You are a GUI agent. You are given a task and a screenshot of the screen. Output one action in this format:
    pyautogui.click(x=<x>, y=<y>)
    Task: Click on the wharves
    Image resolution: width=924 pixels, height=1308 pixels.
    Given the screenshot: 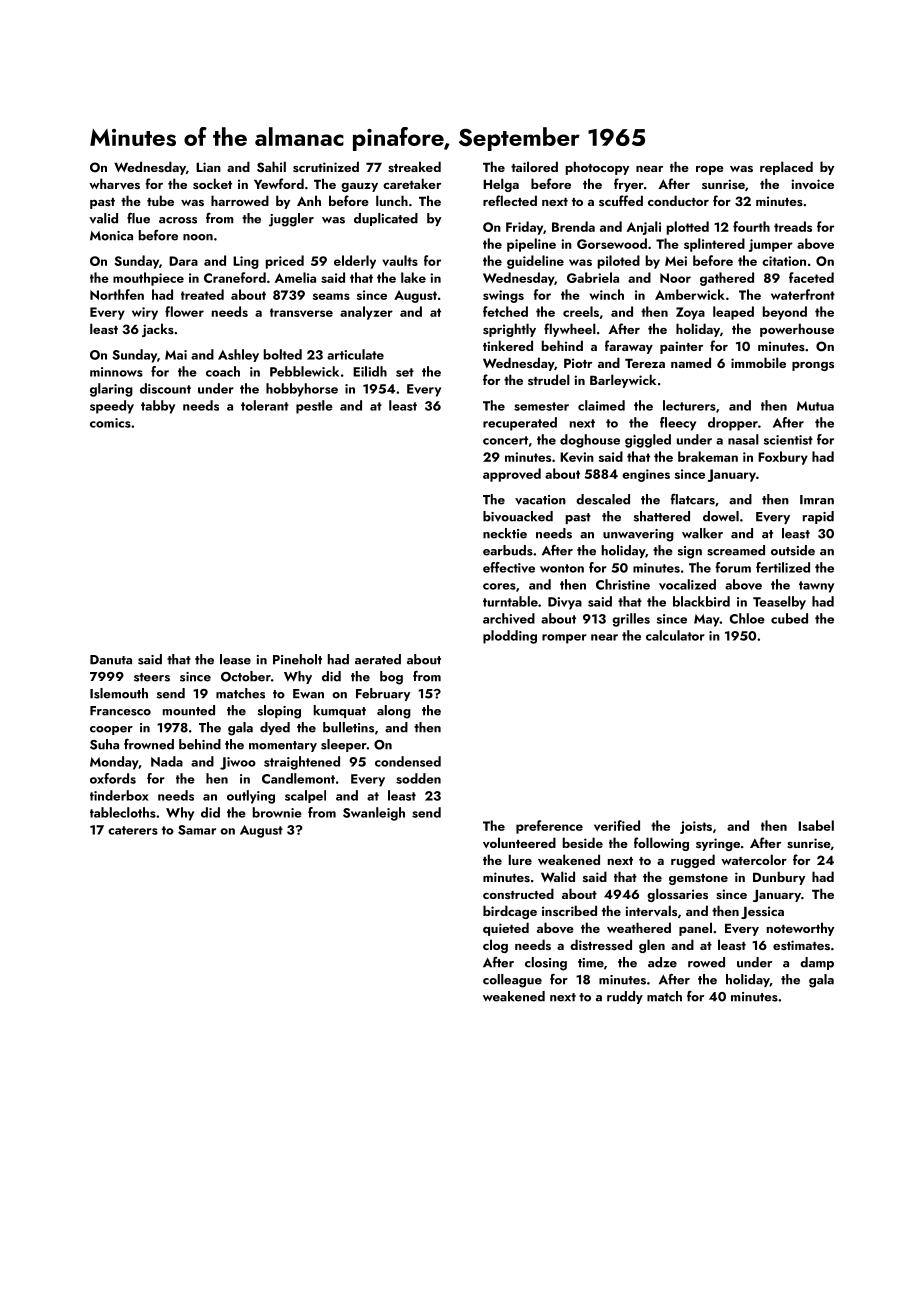 What is the action you would take?
    pyautogui.click(x=114, y=184)
